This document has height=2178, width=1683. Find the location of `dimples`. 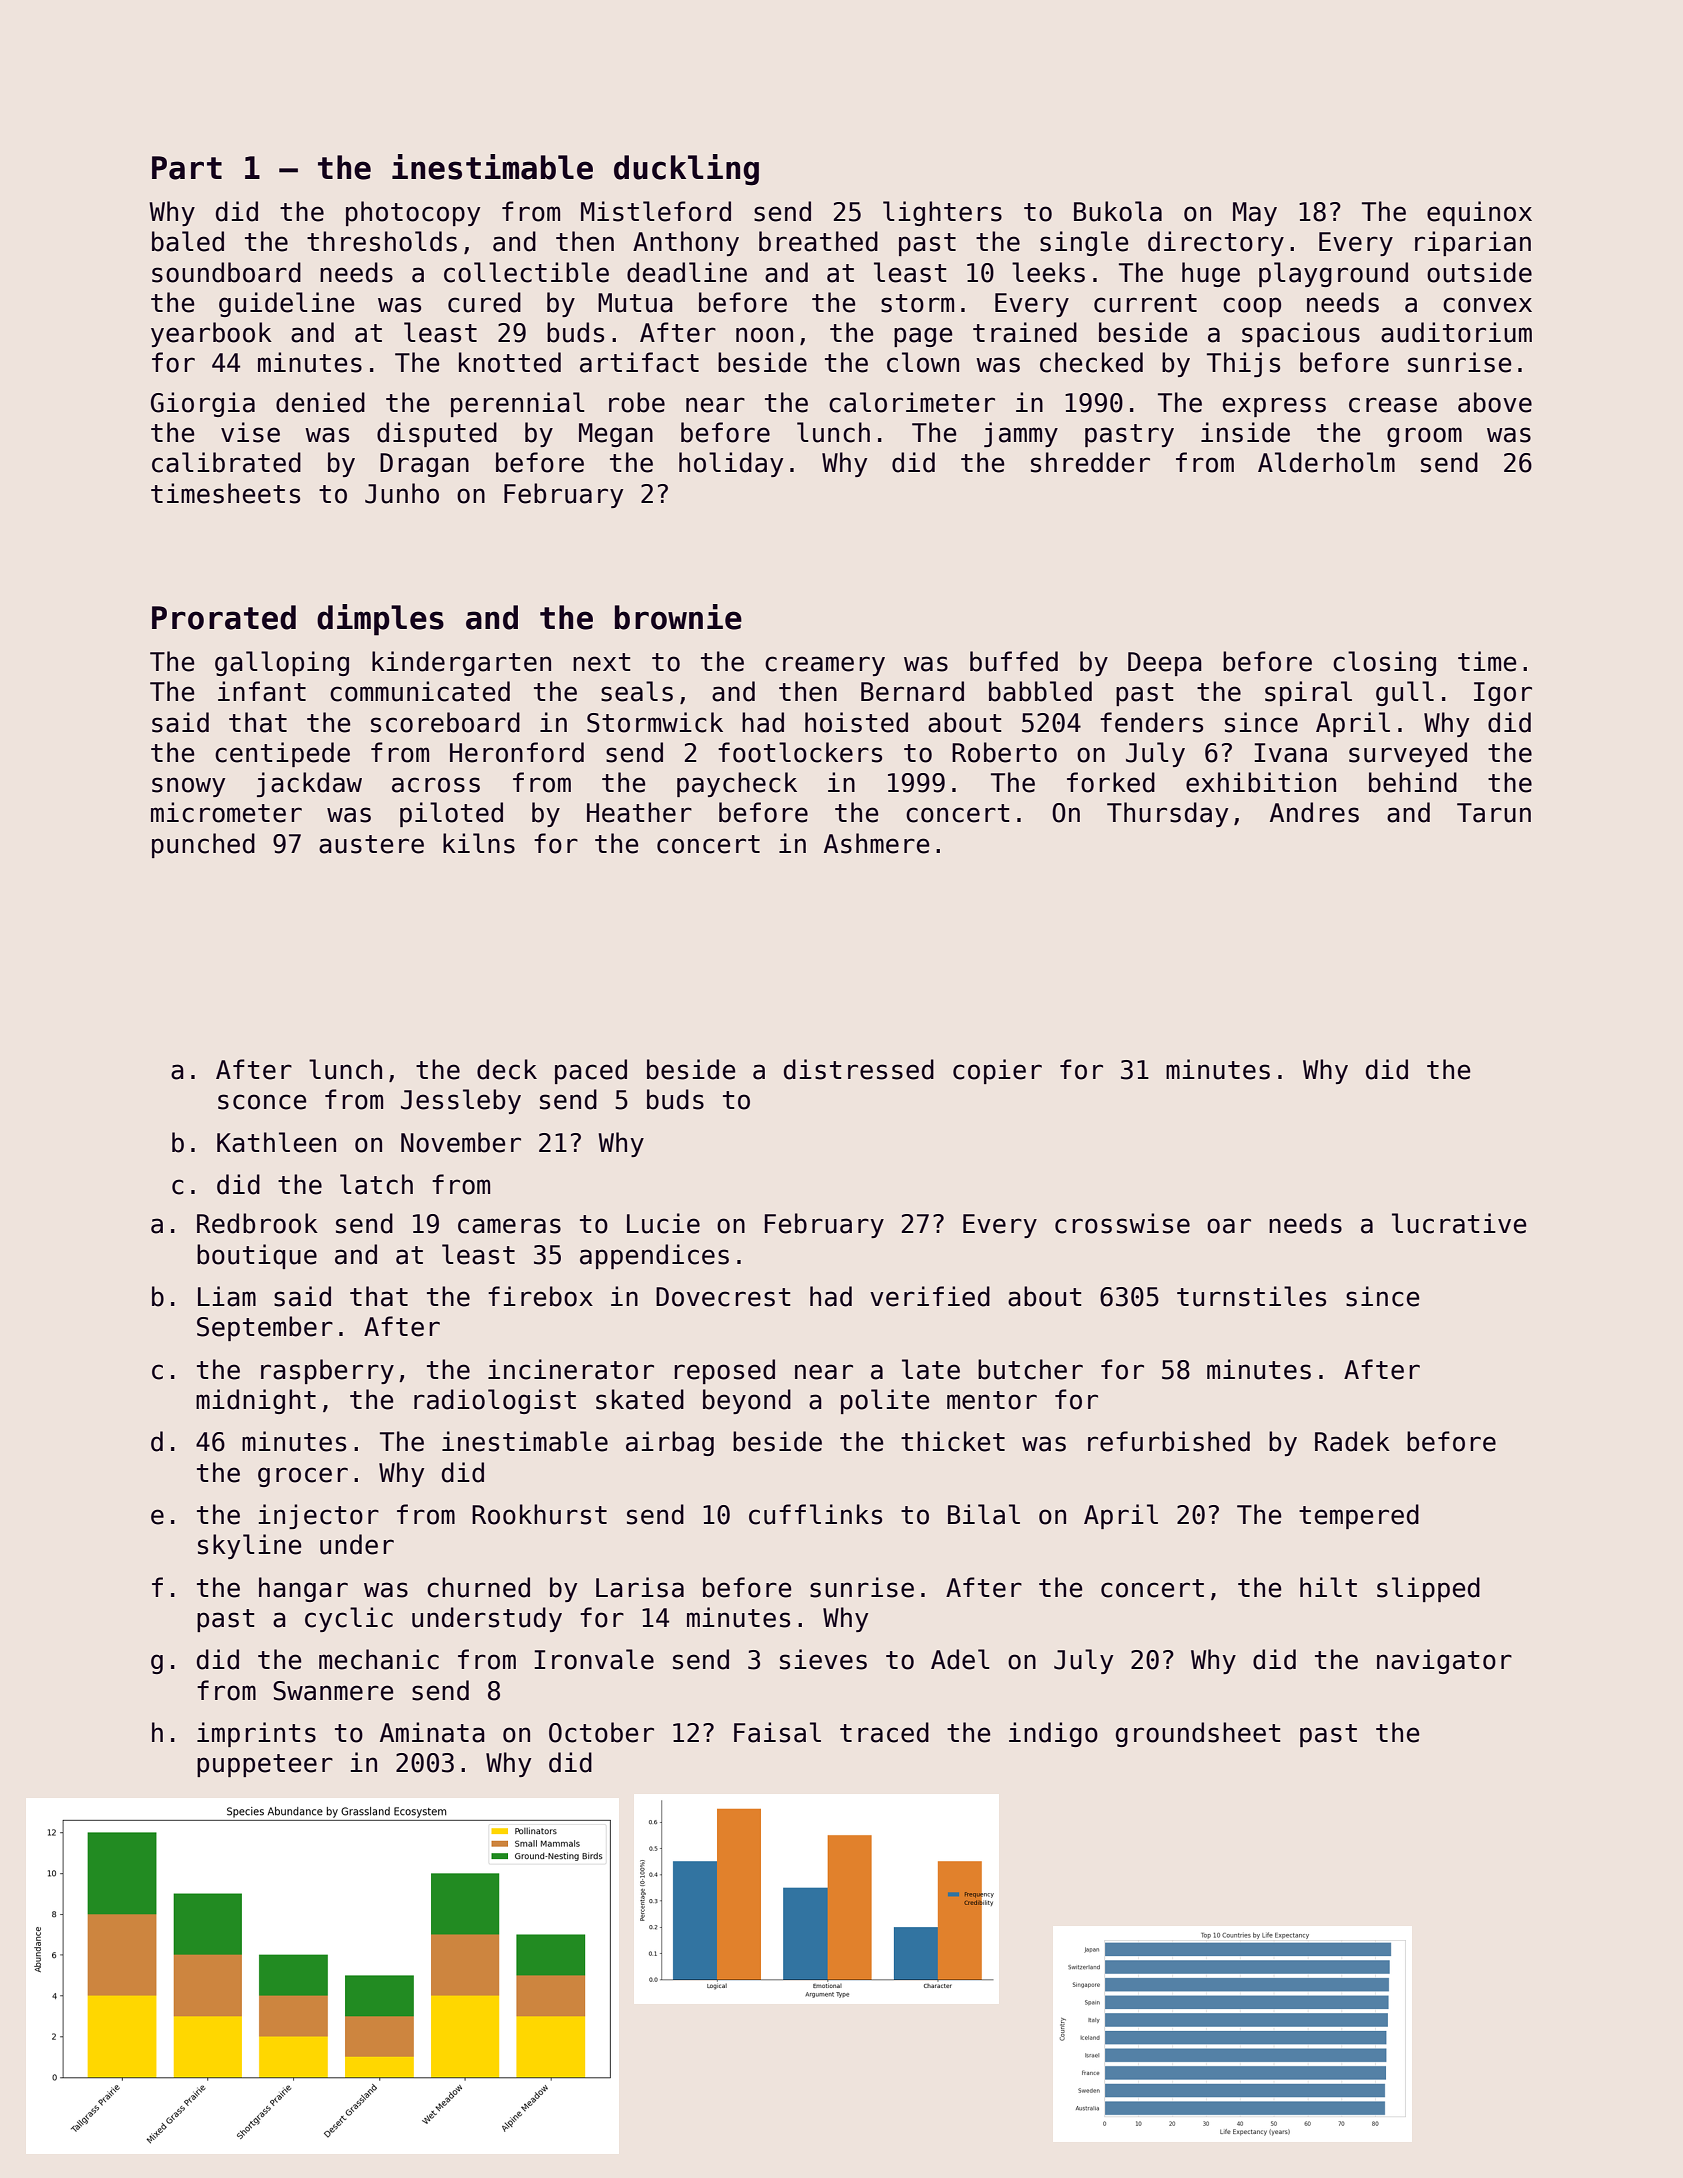

dimples is located at coordinates (380, 620).
